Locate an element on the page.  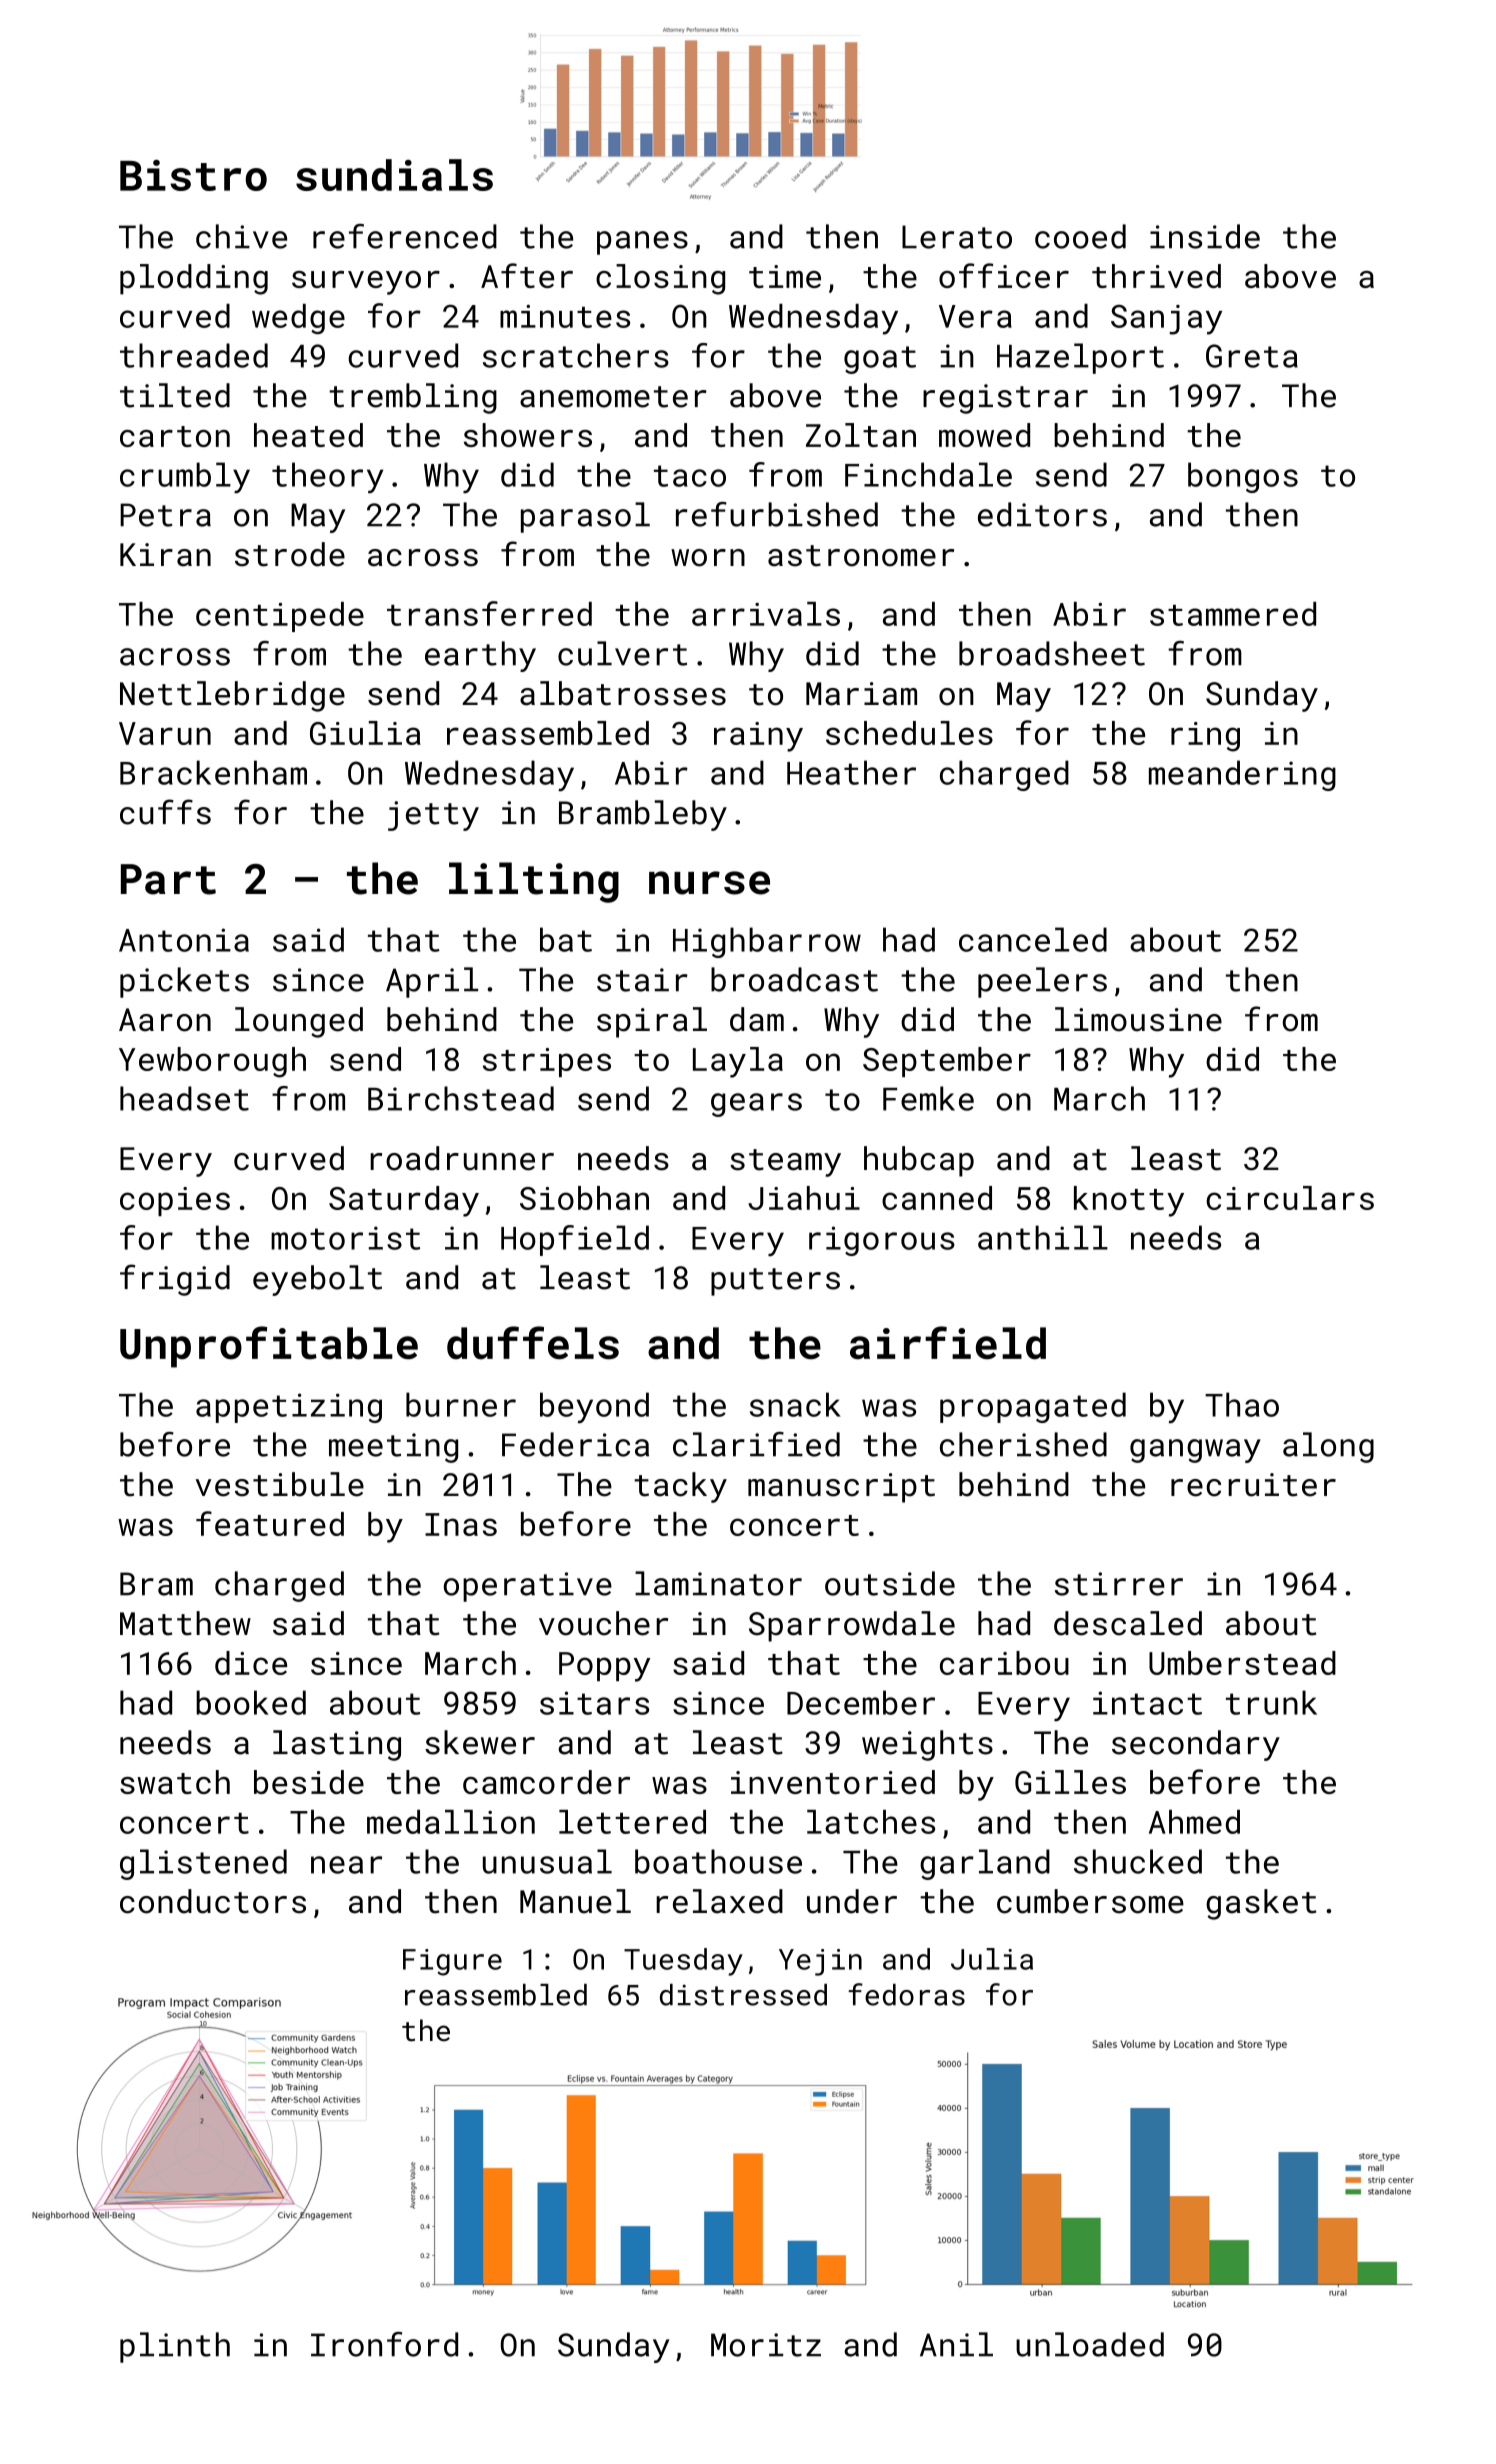
trunk is located at coordinates (1271, 1702).
